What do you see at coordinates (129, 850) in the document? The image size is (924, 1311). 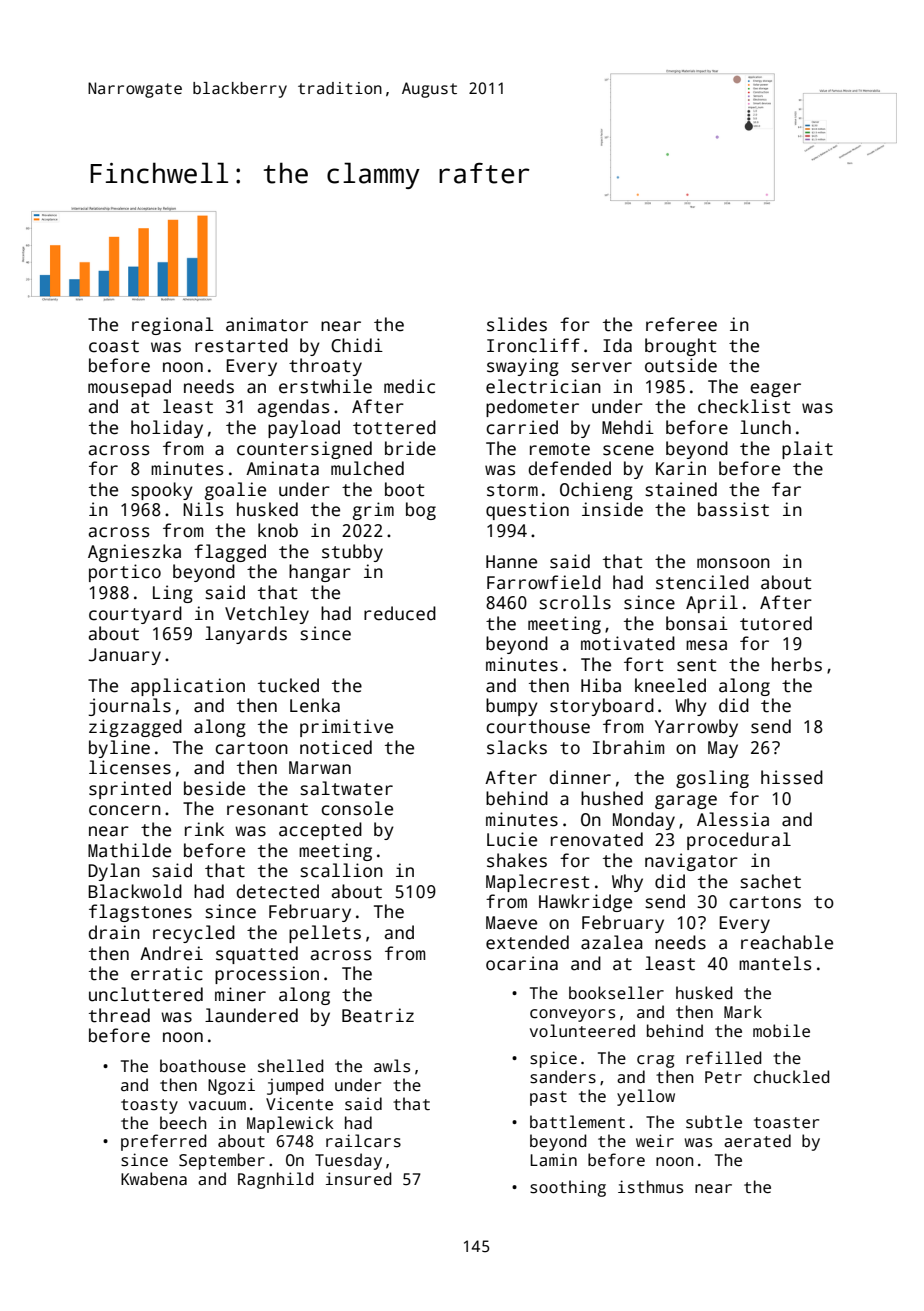 I see `Mathilde` at bounding box center [129, 850].
